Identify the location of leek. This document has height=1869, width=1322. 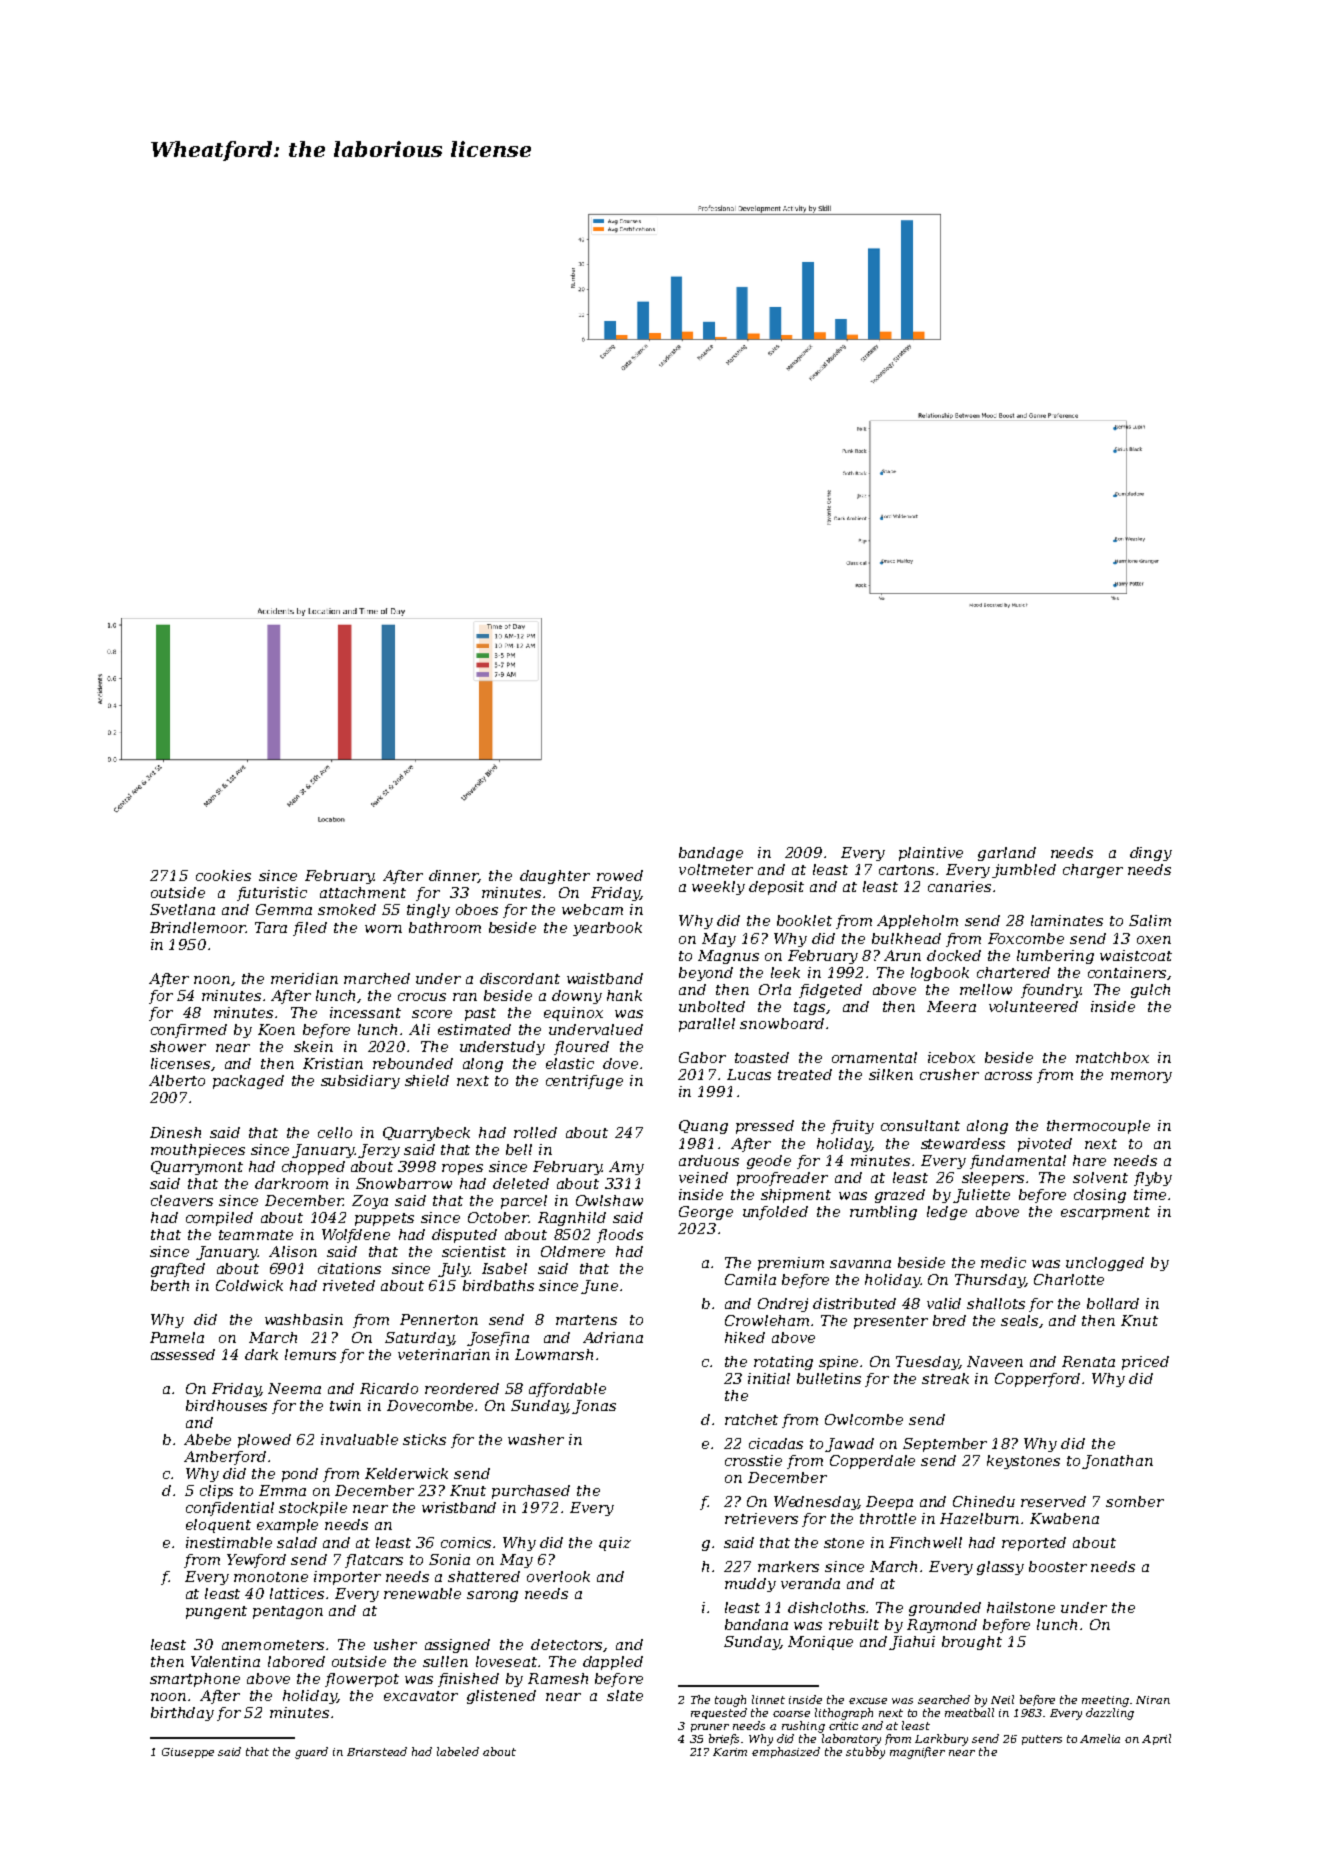
(785, 972).
